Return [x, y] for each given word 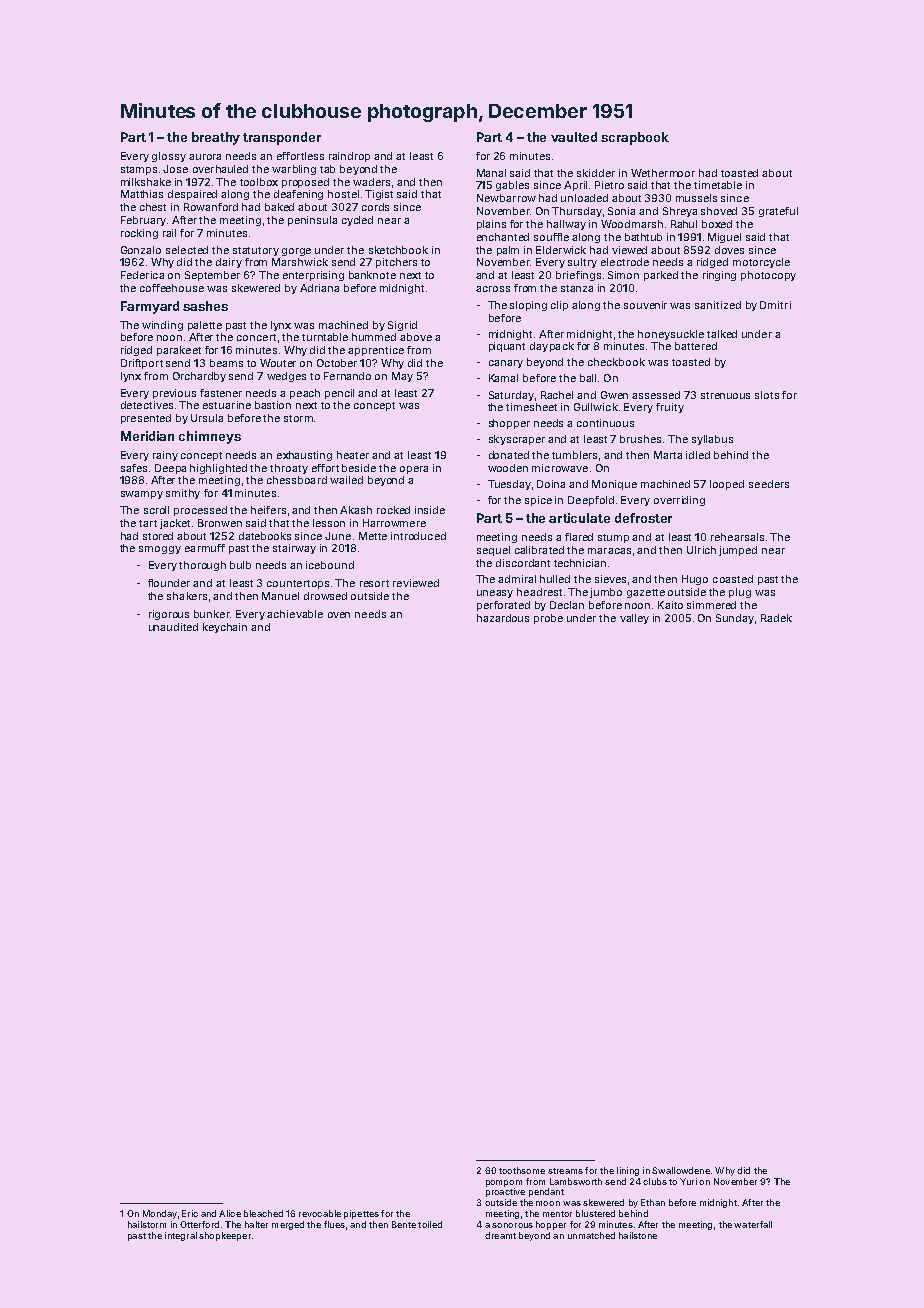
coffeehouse [172, 288]
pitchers [396, 263]
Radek [776, 618]
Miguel [724, 238]
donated [509, 455]
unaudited [173, 627]
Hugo [695, 580]
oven [339, 615]
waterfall [753, 1224]
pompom [504, 1183]
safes [134, 468]
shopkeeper [225, 1236]
